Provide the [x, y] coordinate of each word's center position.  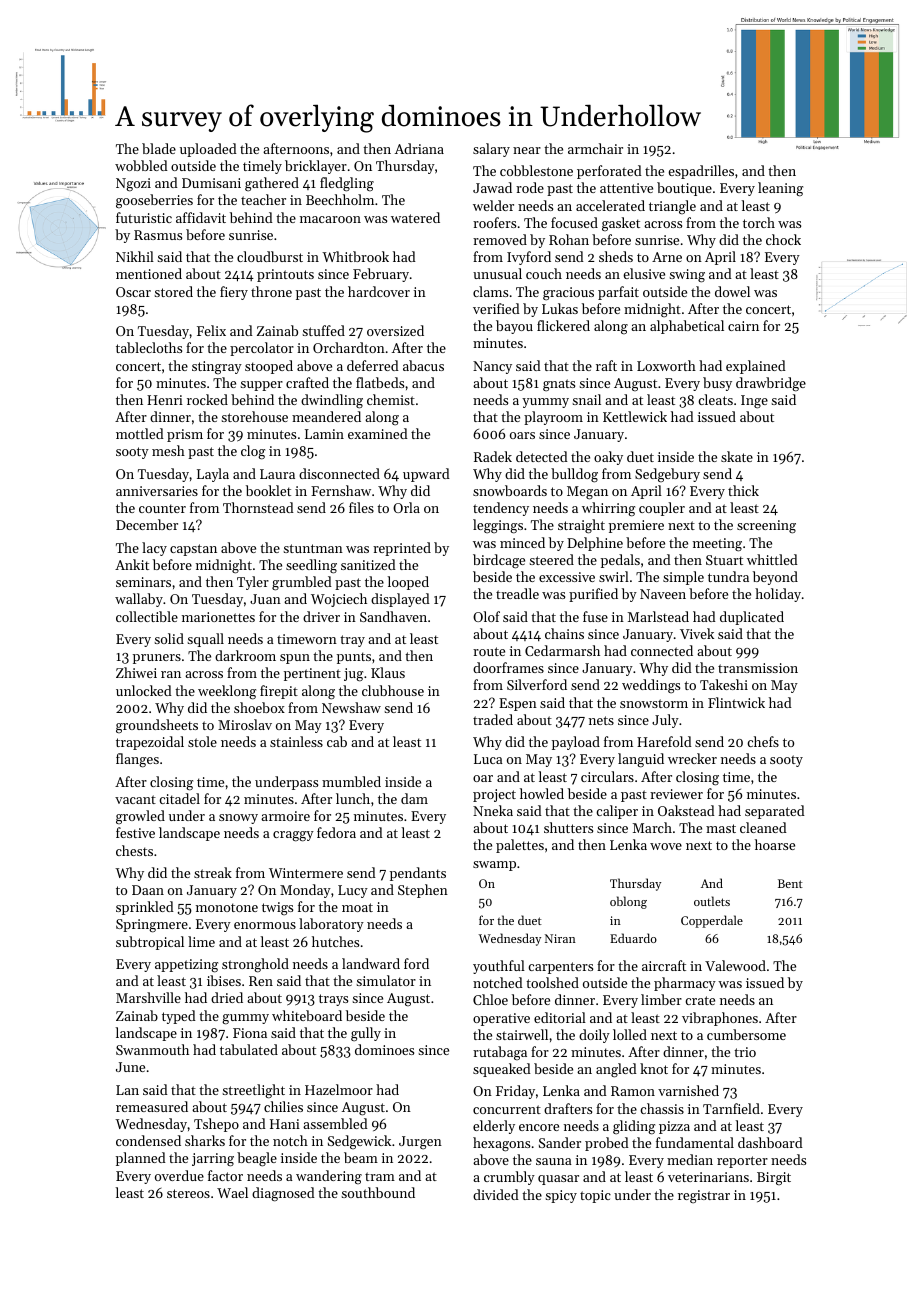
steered [551, 559]
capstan [193, 550]
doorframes [508, 667]
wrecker [692, 758]
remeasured [152, 1106]
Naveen [663, 594]
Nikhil [135, 256]
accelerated [610, 205]
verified [496, 308]
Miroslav [245, 724]
